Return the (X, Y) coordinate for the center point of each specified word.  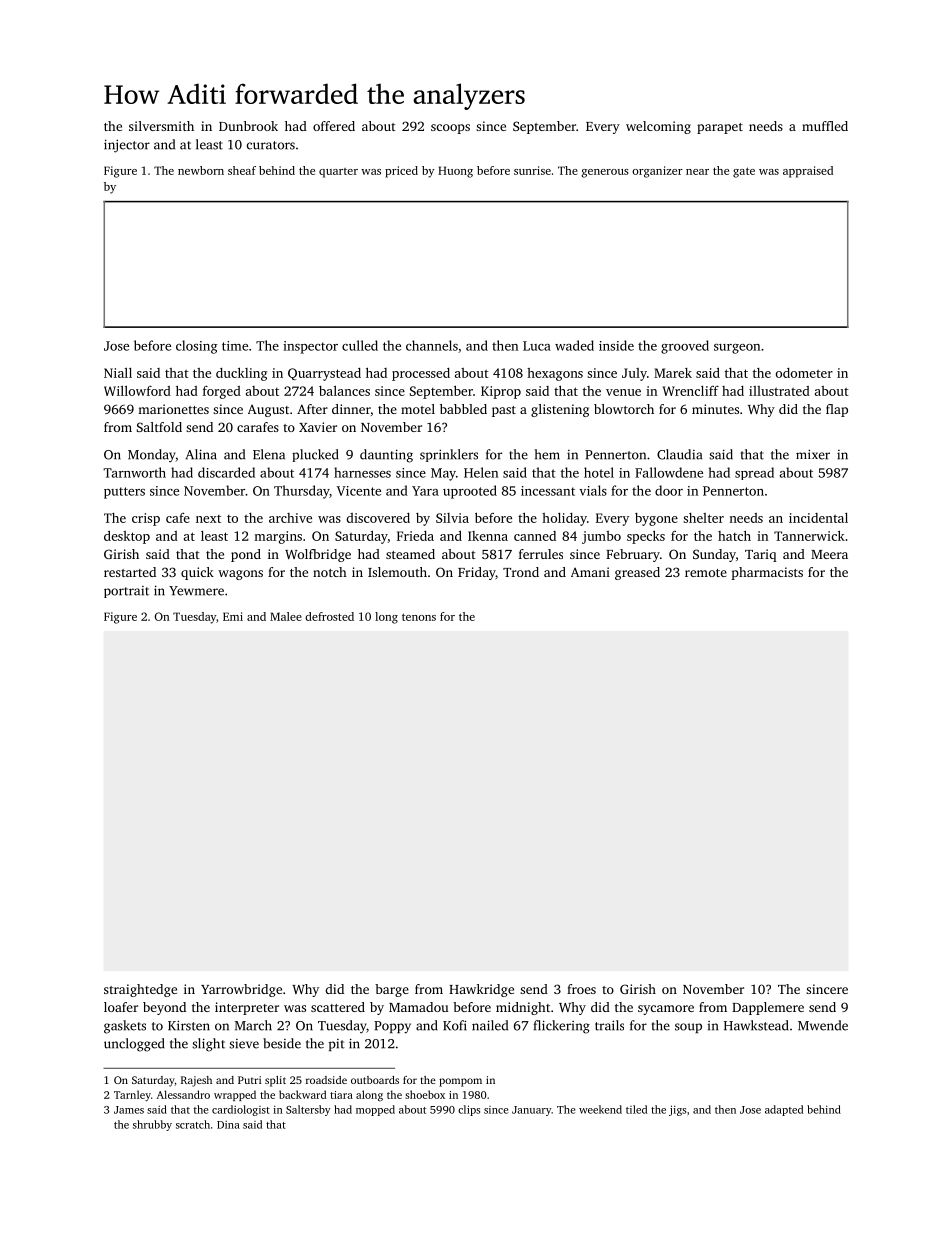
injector (127, 146)
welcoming (658, 127)
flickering (562, 1027)
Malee (286, 616)
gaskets (125, 1027)
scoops (450, 129)
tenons (419, 617)
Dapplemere (768, 1008)
